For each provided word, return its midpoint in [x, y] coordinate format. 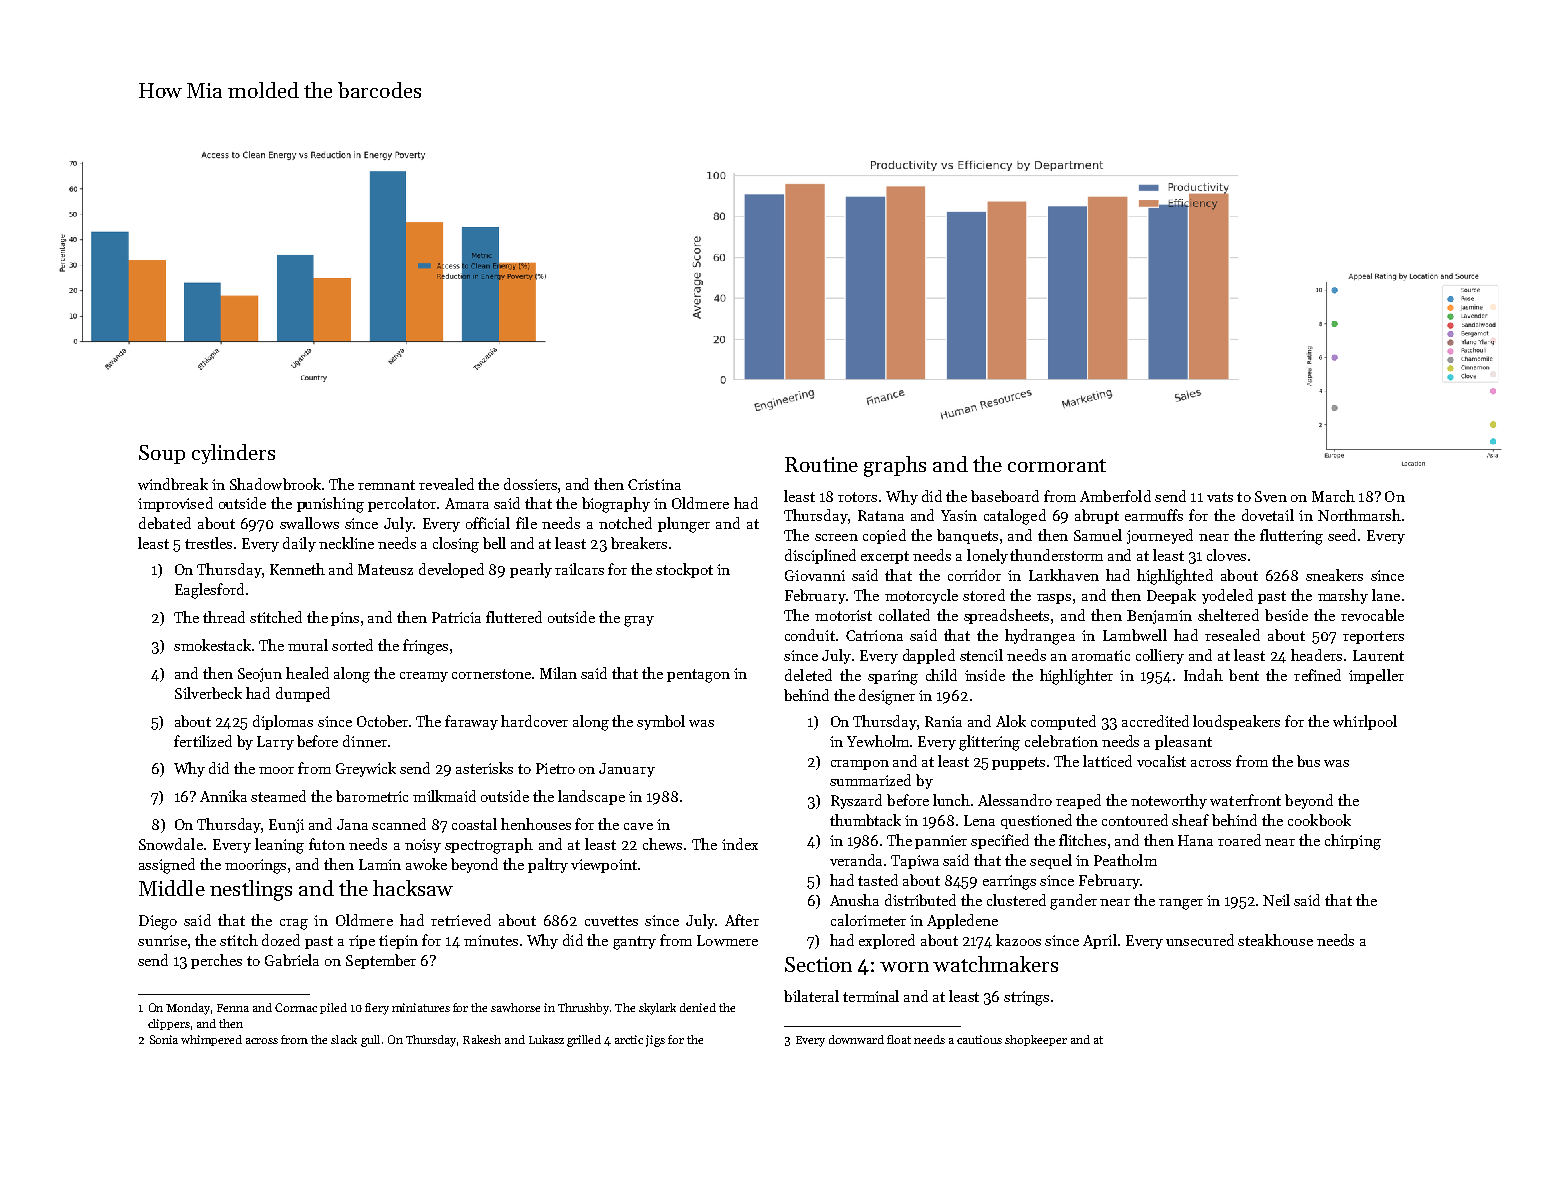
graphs [895, 466]
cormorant [1057, 465]
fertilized [203, 741]
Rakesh [482, 1039]
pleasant [1183, 742]
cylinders [233, 454]
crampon [860, 765]
